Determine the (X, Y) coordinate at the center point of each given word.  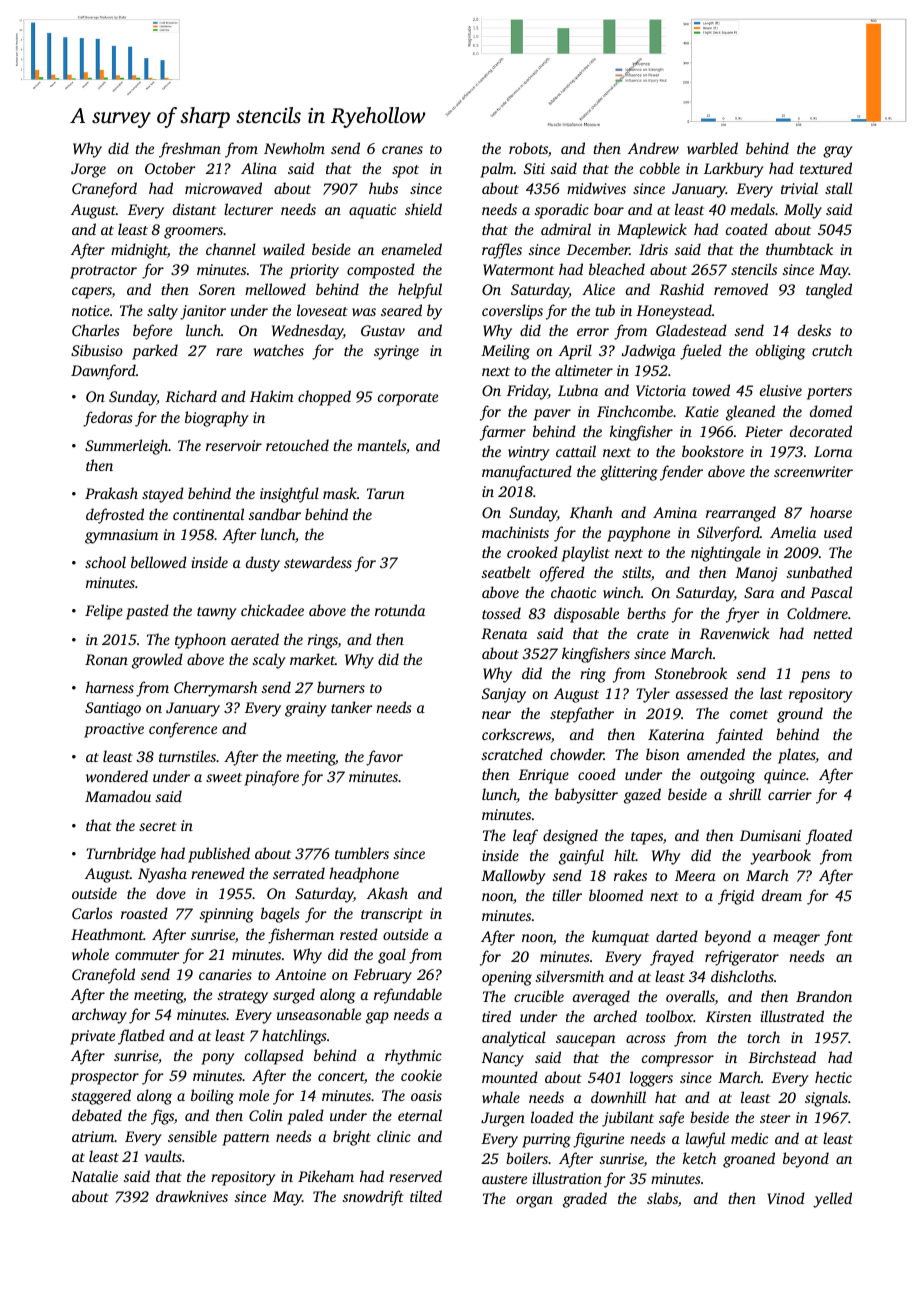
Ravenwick (735, 633)
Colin (266, 1115)
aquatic (372, 211)
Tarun (385, 493)
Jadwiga (649, 352)
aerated (255, 639)
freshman (190, 150)
